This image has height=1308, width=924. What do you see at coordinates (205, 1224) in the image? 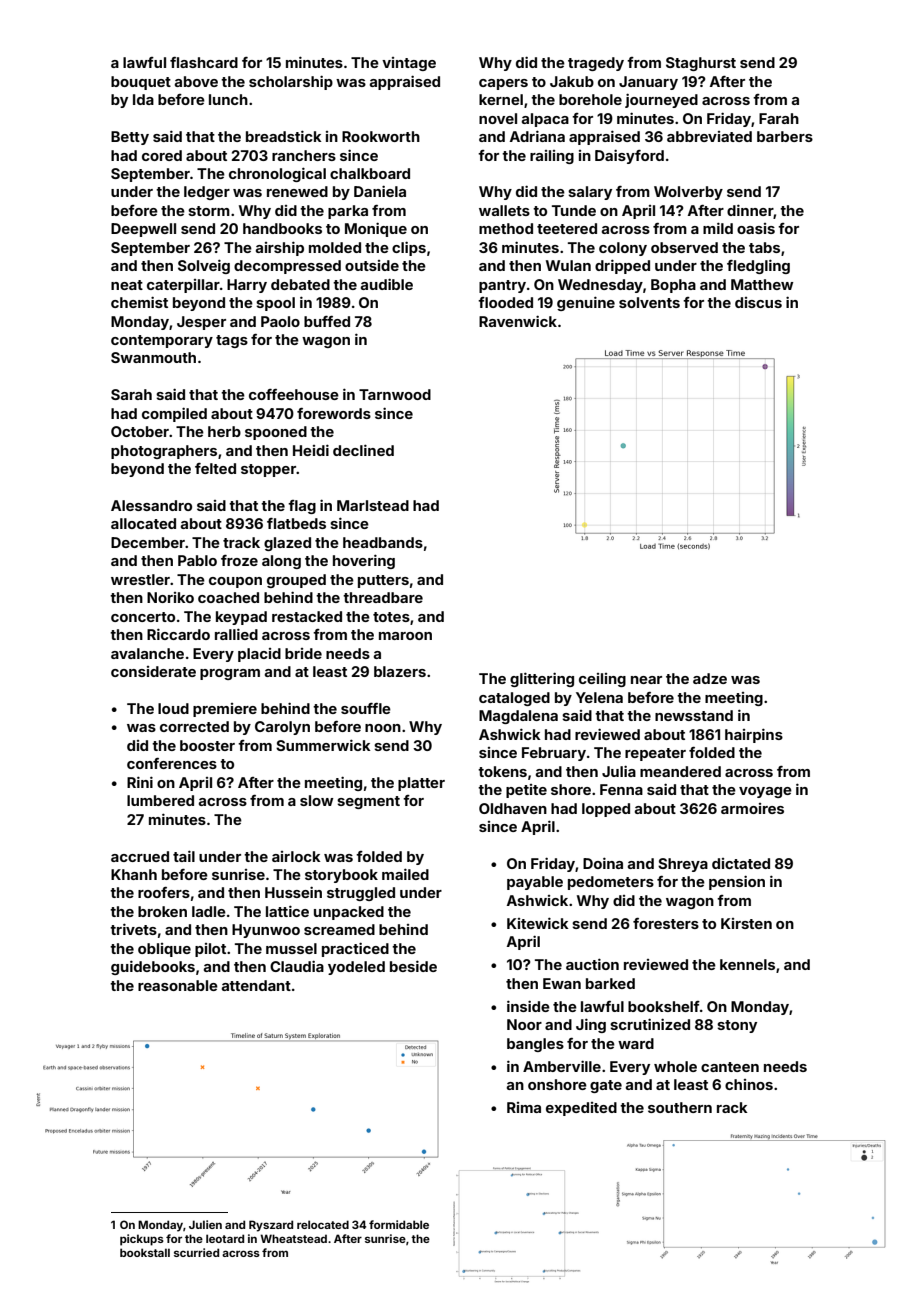
I see `Julien` at bounding box center [205, 1224].
